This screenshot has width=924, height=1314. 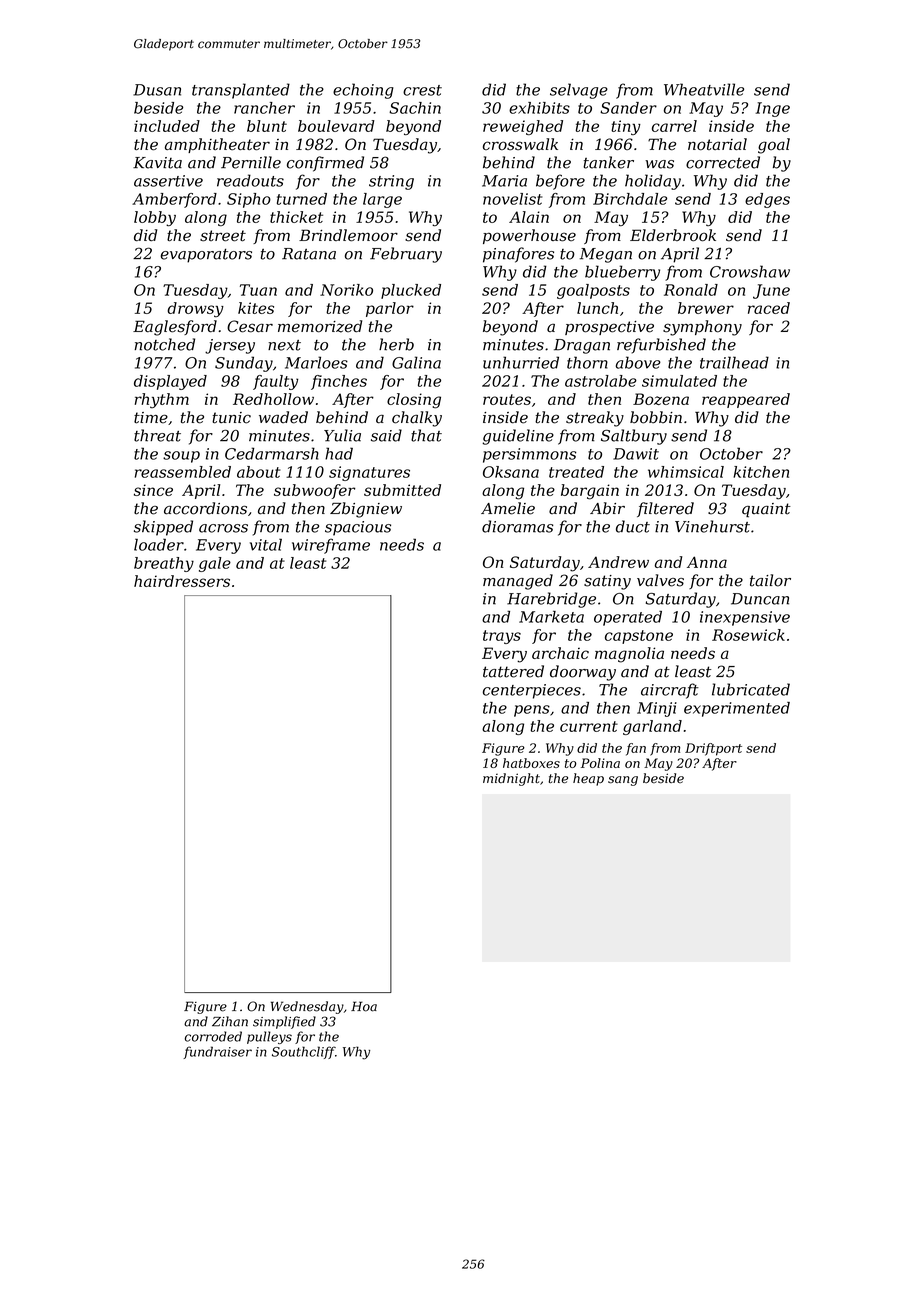 What do you see at coordinates (502, 637) in the screenshot?
I see `trays` at bounding box center [502, 637].
